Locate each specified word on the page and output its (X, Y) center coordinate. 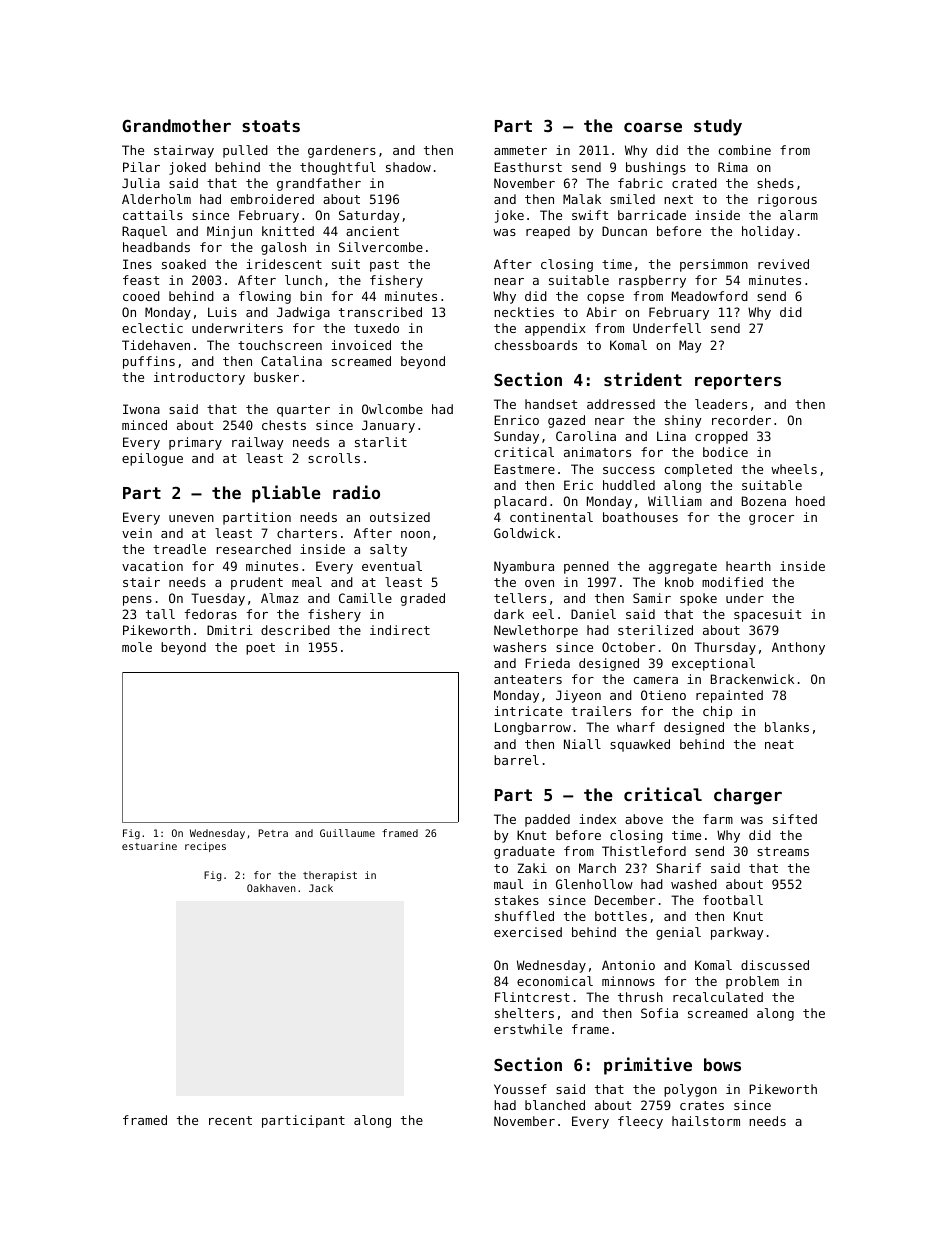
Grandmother (176, 125)
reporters (738, 382)
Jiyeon (578, 696)
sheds (775, 183)
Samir (652, 598)
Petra (273, 833)
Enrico (516, 420)
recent (230, 1120)
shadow (408, 167)
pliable (286, 494)
